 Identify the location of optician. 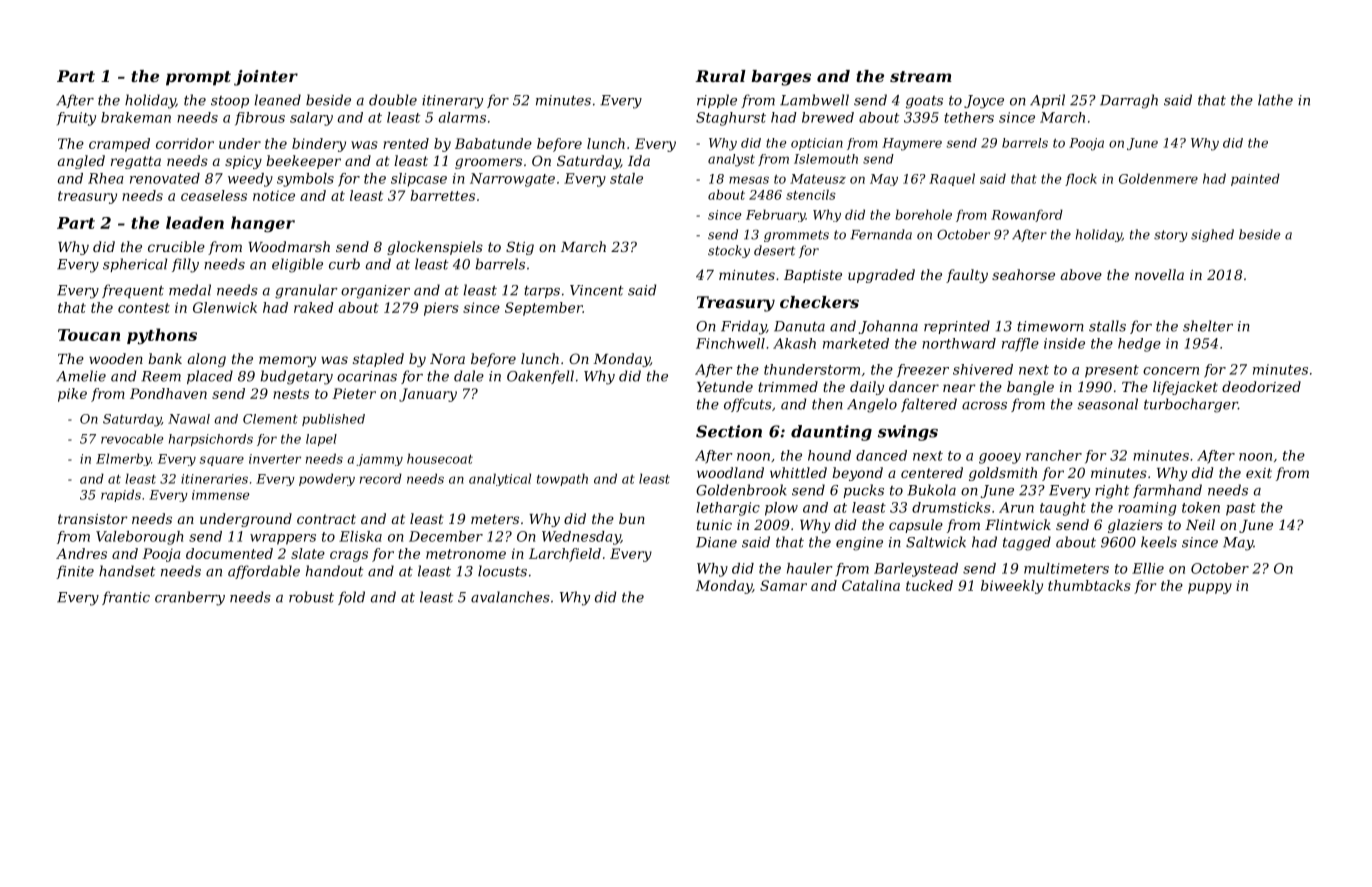
(817, 144).
